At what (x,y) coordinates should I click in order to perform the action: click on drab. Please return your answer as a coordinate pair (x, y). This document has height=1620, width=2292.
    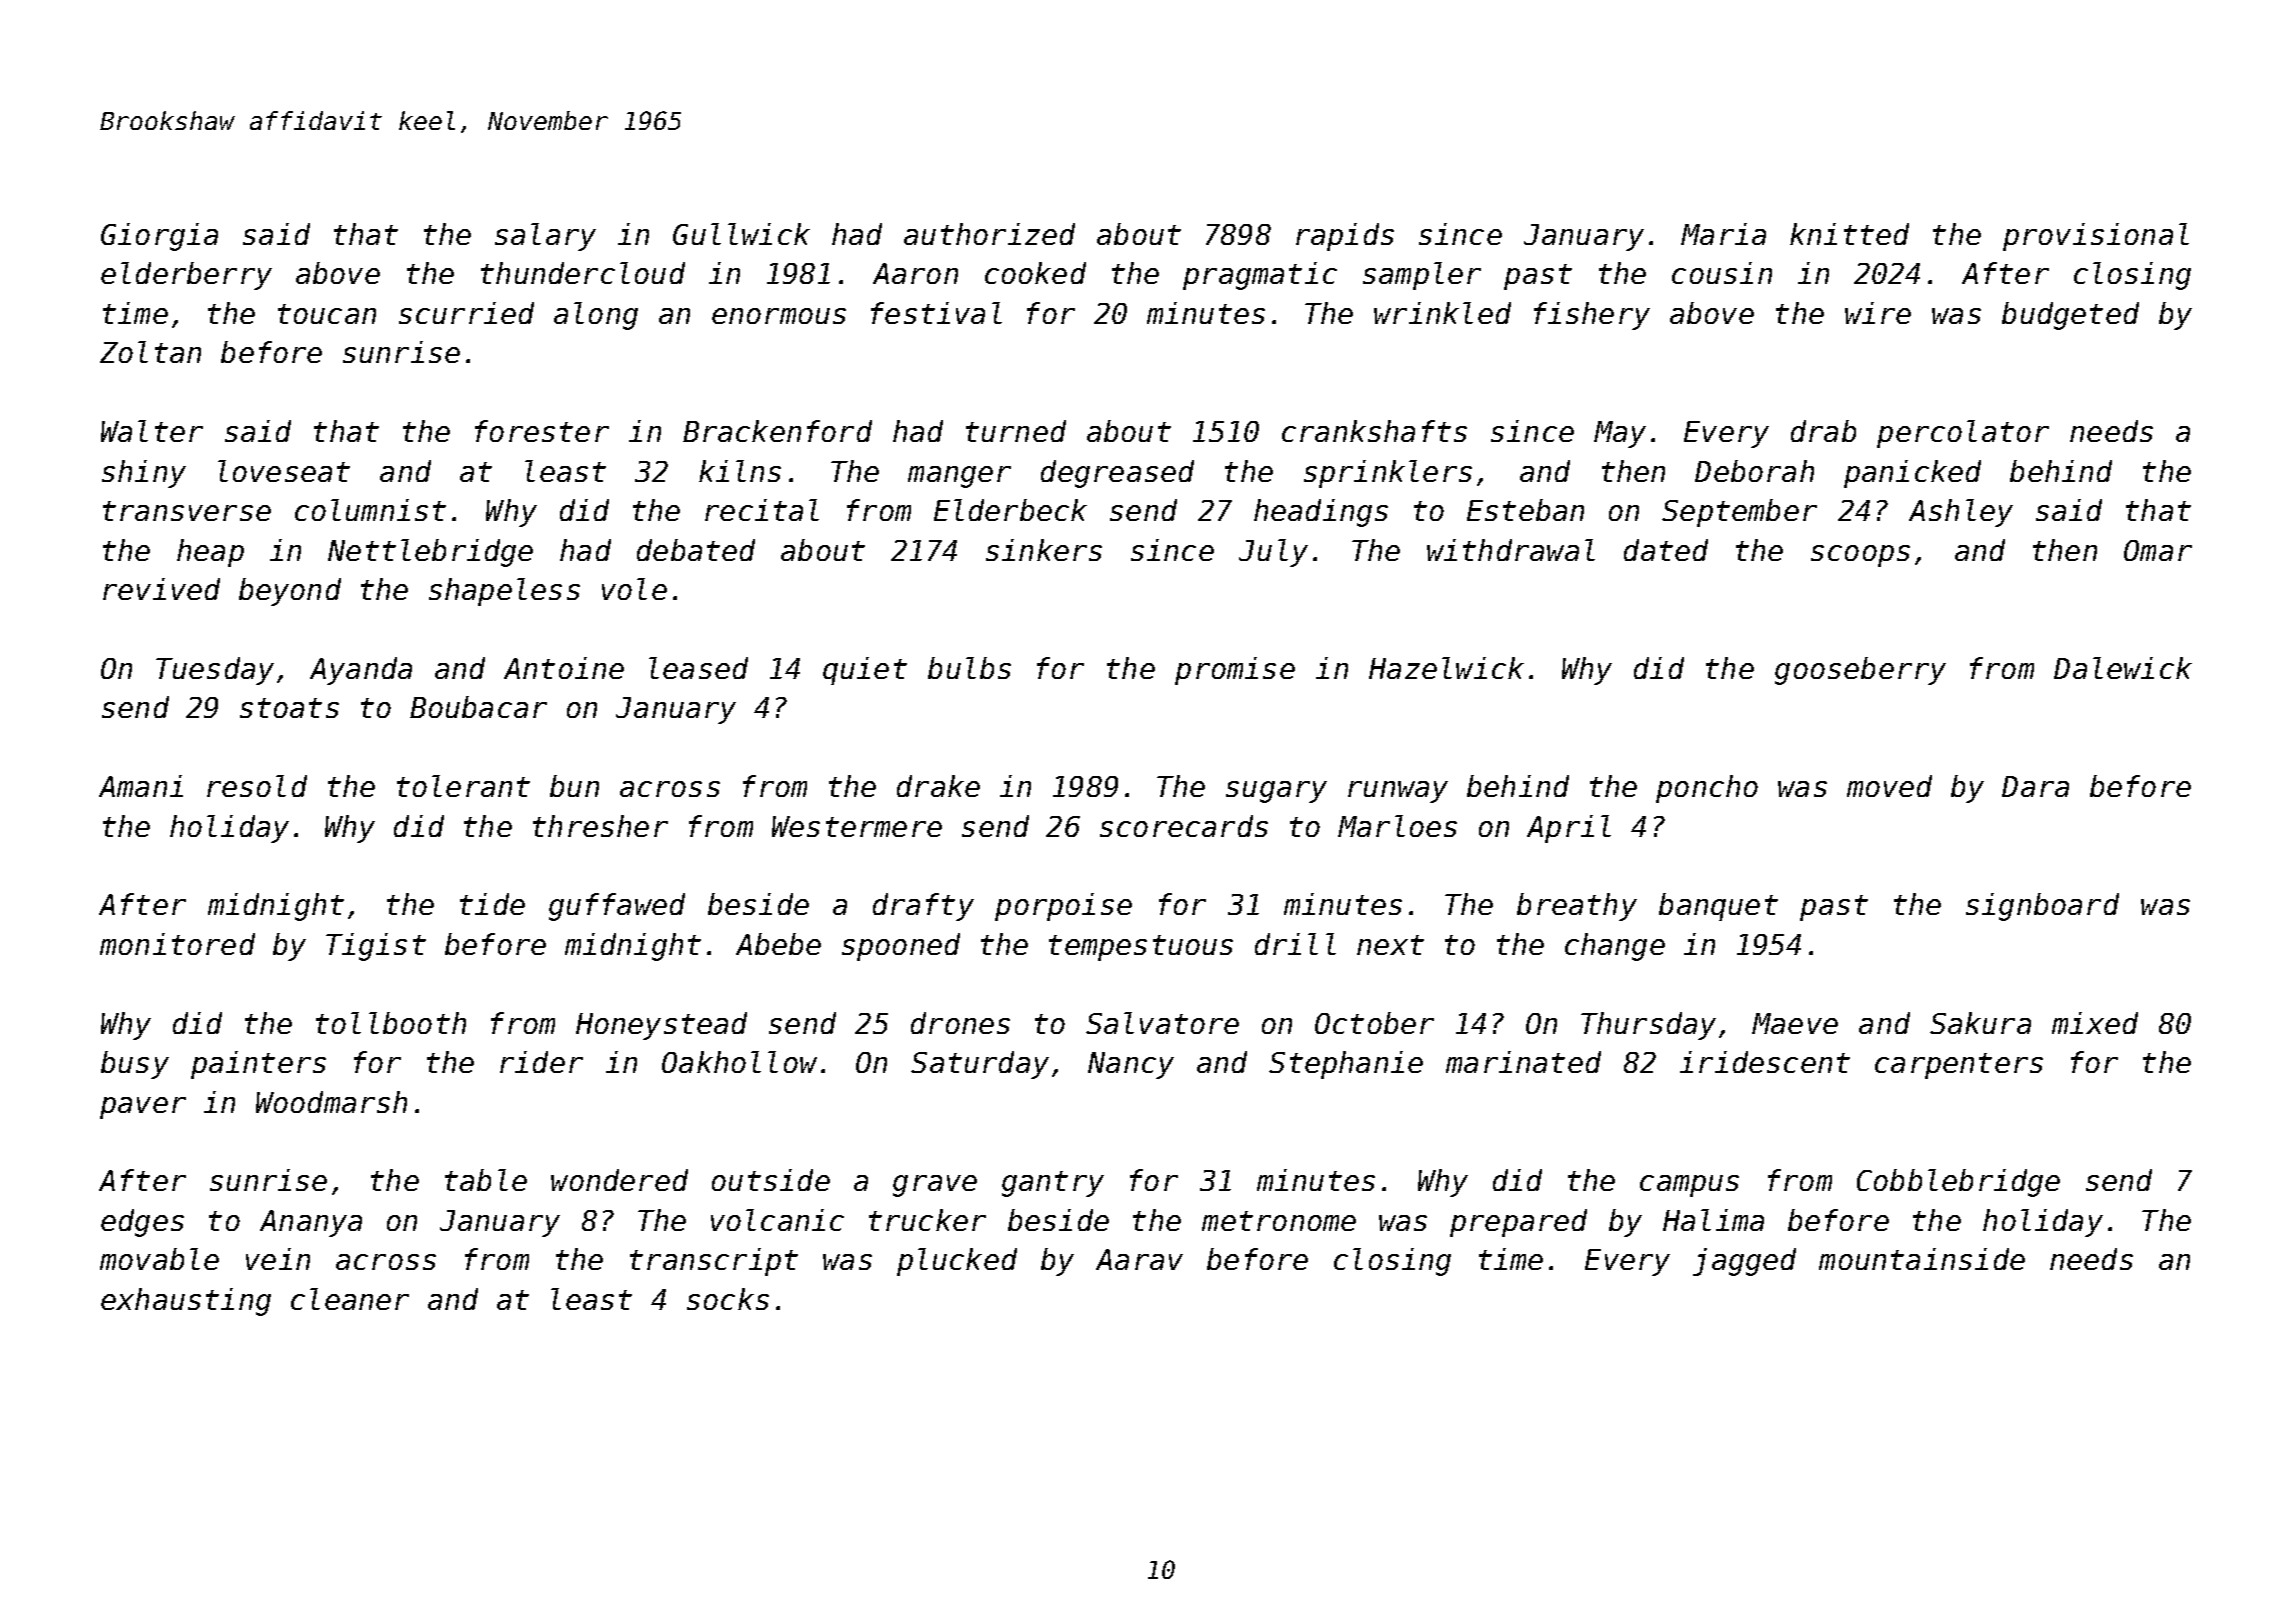
    Looking at the image, I should click on (1823, 431).
